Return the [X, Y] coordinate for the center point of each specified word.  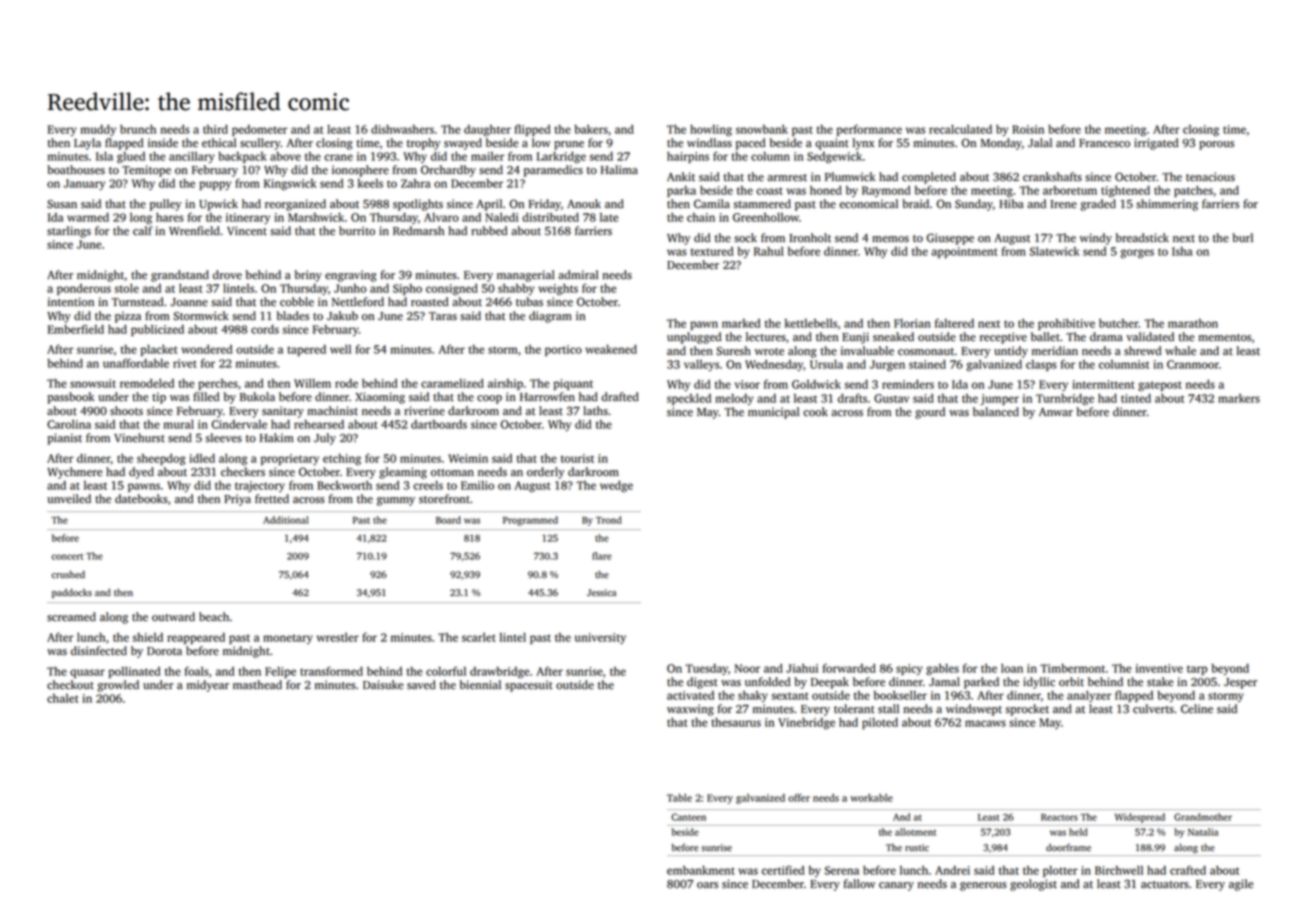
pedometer [259, 130]
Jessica [601, 593]
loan [1012, 668]
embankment [701, 870]
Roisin [1028, 129]
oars [707, 885]
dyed [141, 473]
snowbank [762, 129]
